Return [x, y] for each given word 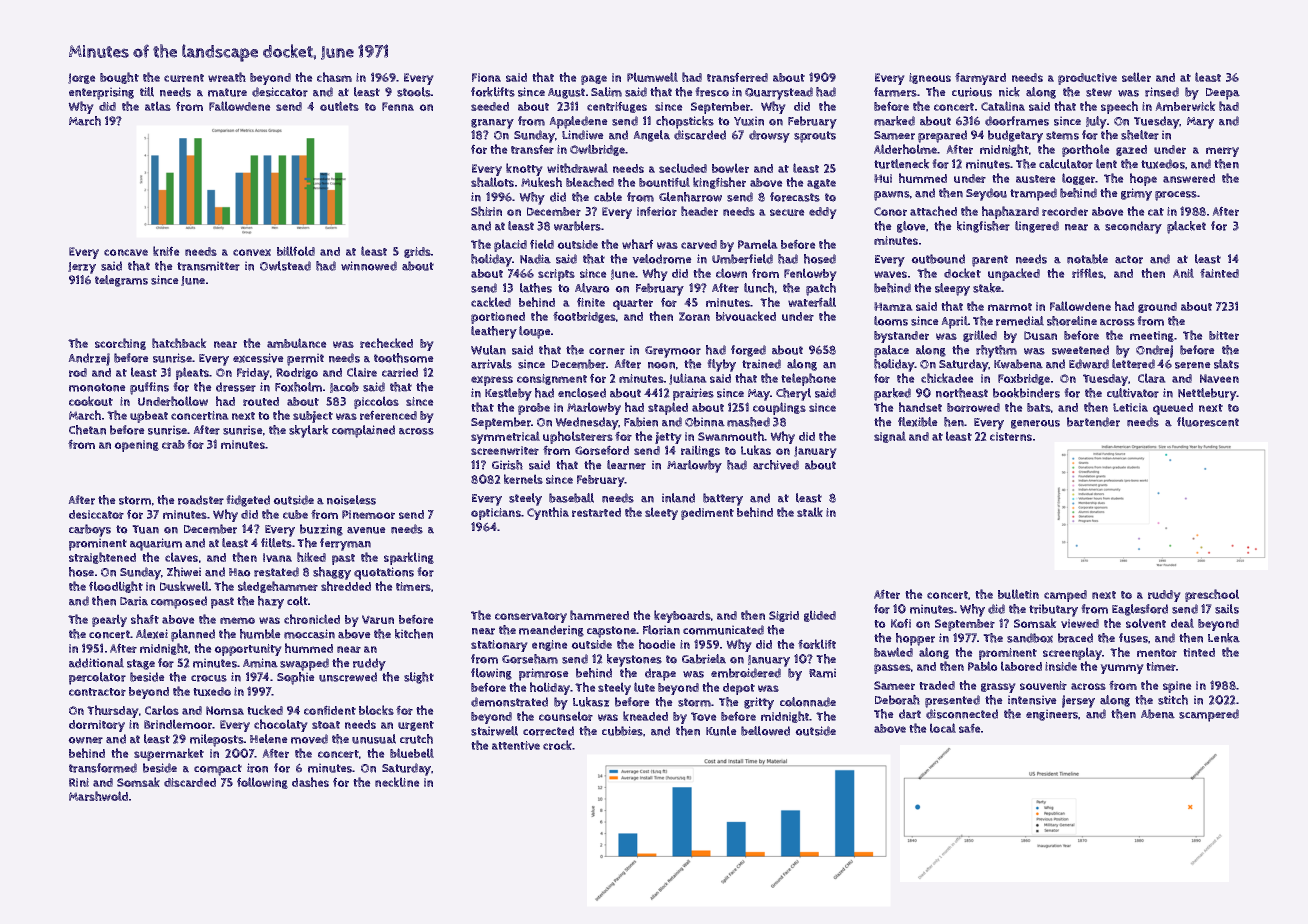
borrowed [973, 407]
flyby [721, 365]
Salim [606, 92]
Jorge [82, 78]
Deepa [1223, 94]
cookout [91, 401]
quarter [633, 304]
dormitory [97, 726]
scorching [120, 344]
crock [558, 745]
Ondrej [1154, 351]
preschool [1212, 595]
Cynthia [548, 513]
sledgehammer [278, 587]
